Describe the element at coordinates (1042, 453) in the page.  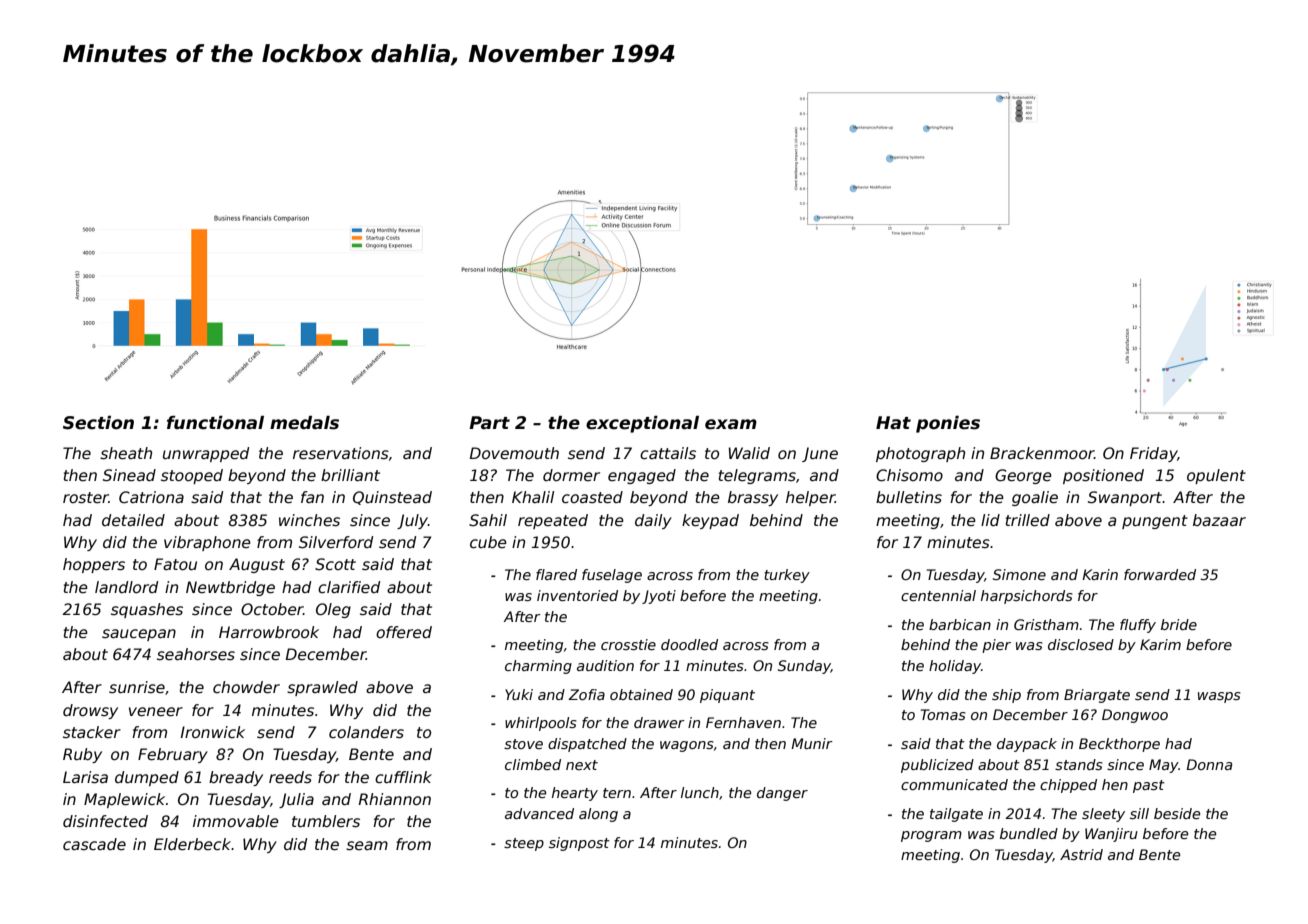
I see `Brackenmoor` at that location.
